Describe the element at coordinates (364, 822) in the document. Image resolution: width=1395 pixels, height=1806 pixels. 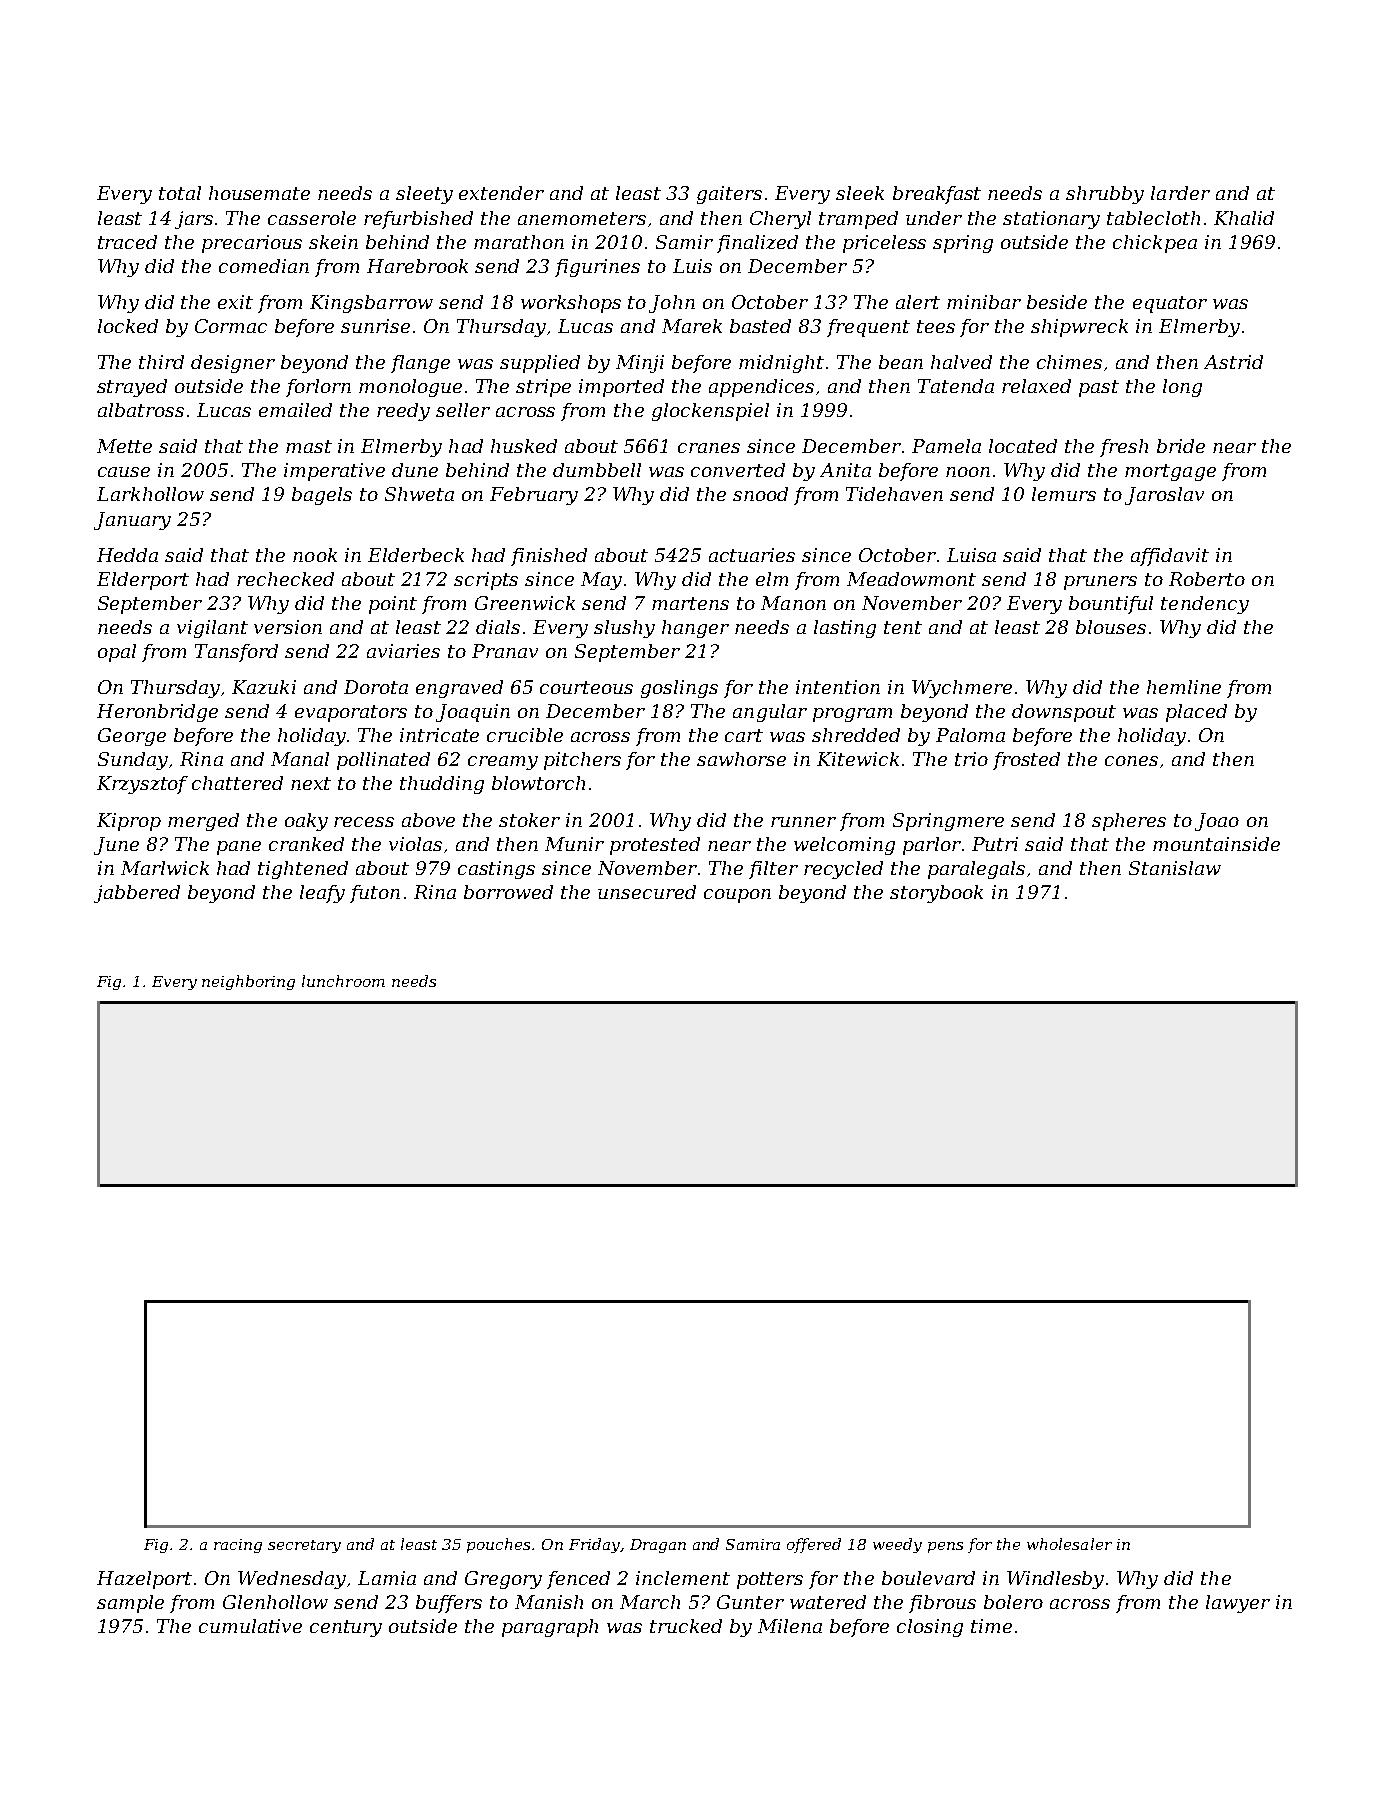
I see `recess` at that location.
